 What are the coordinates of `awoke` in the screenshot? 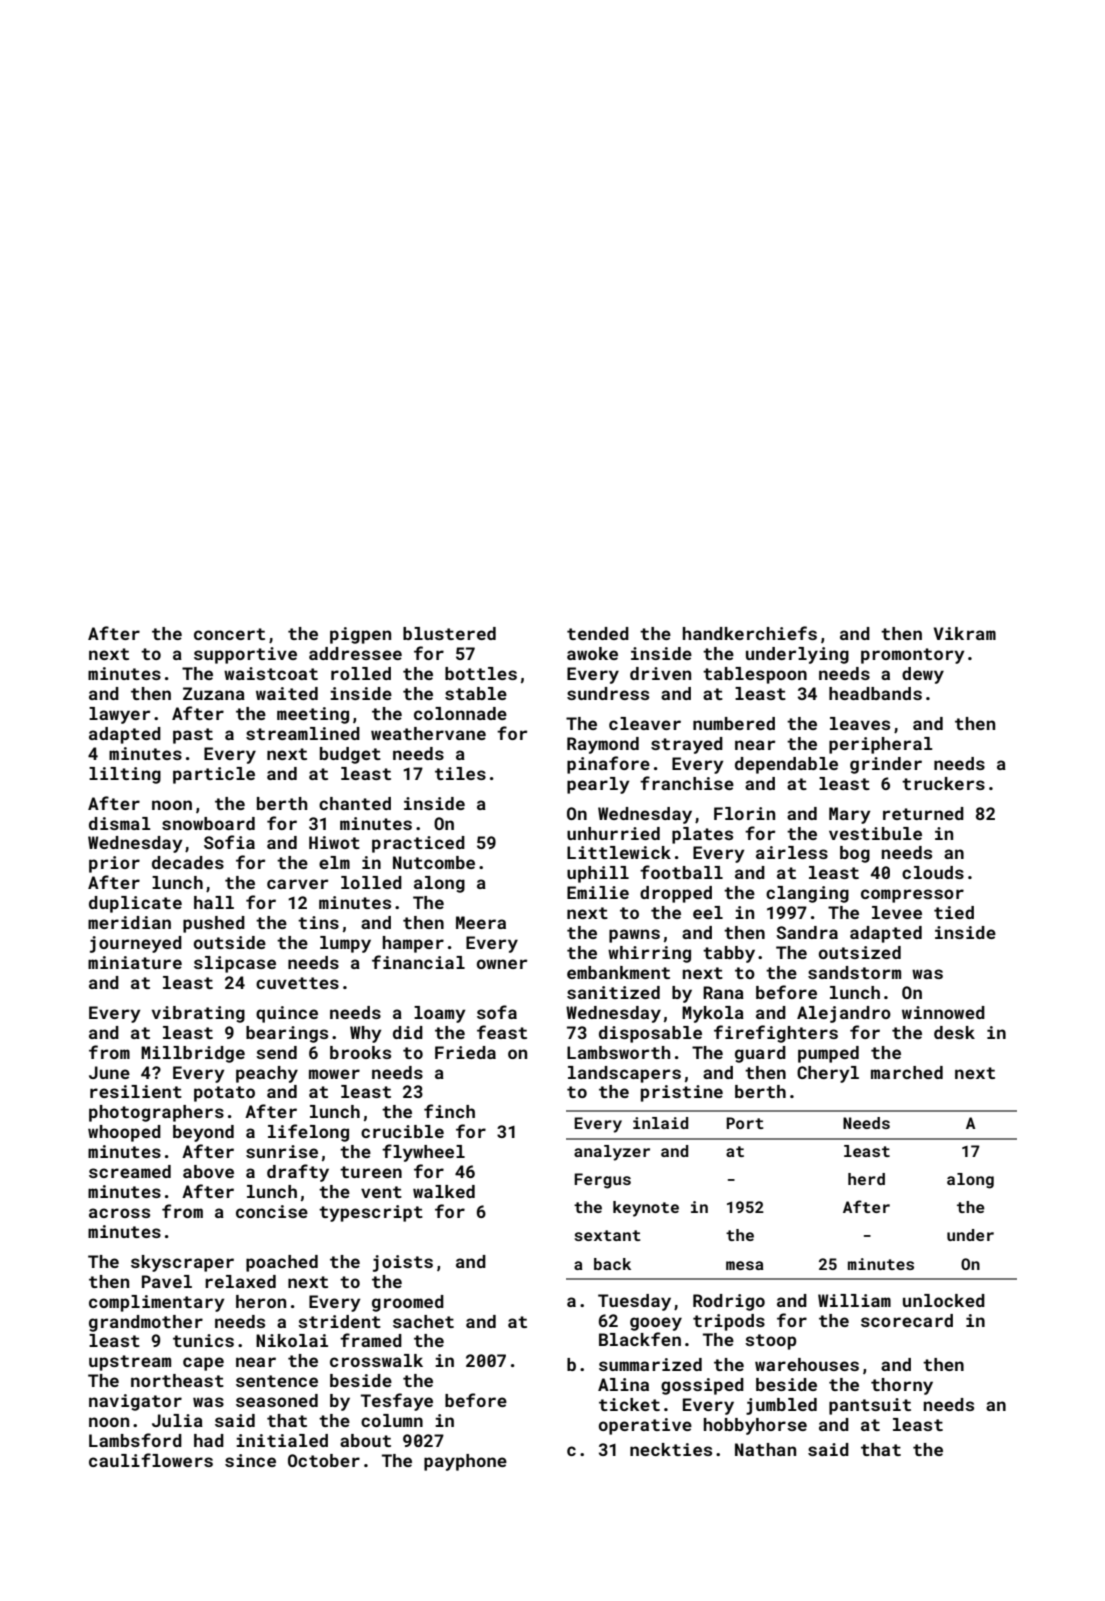 It's located at (592, 653).
